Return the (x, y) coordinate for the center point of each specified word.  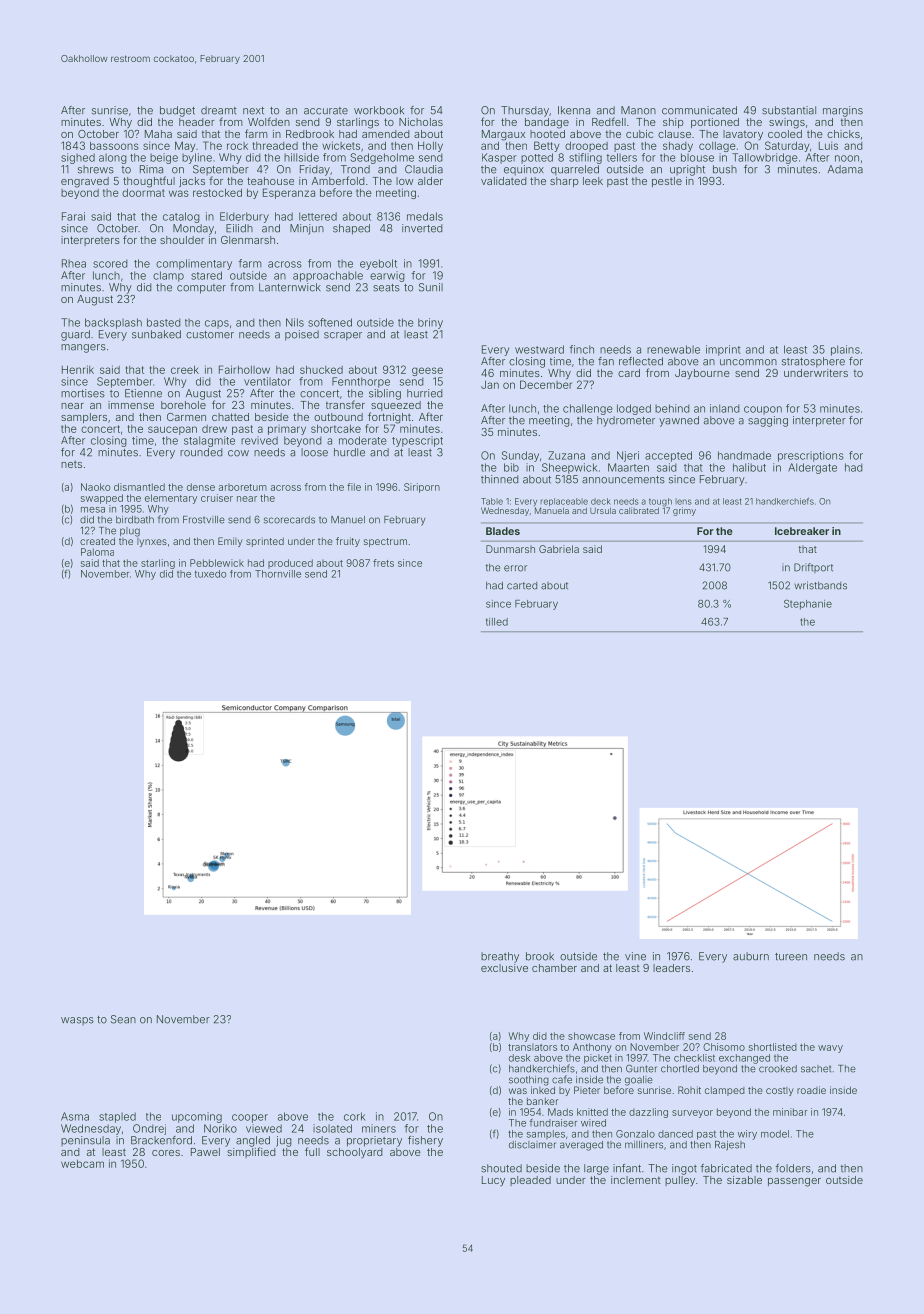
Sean (123, 1019)
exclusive (504, 968)
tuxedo (210, 574)
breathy (500, 957)
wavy (830, 1049)
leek (593, 181)
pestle (667, 182)
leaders (671, 968)
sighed (78, 158)
